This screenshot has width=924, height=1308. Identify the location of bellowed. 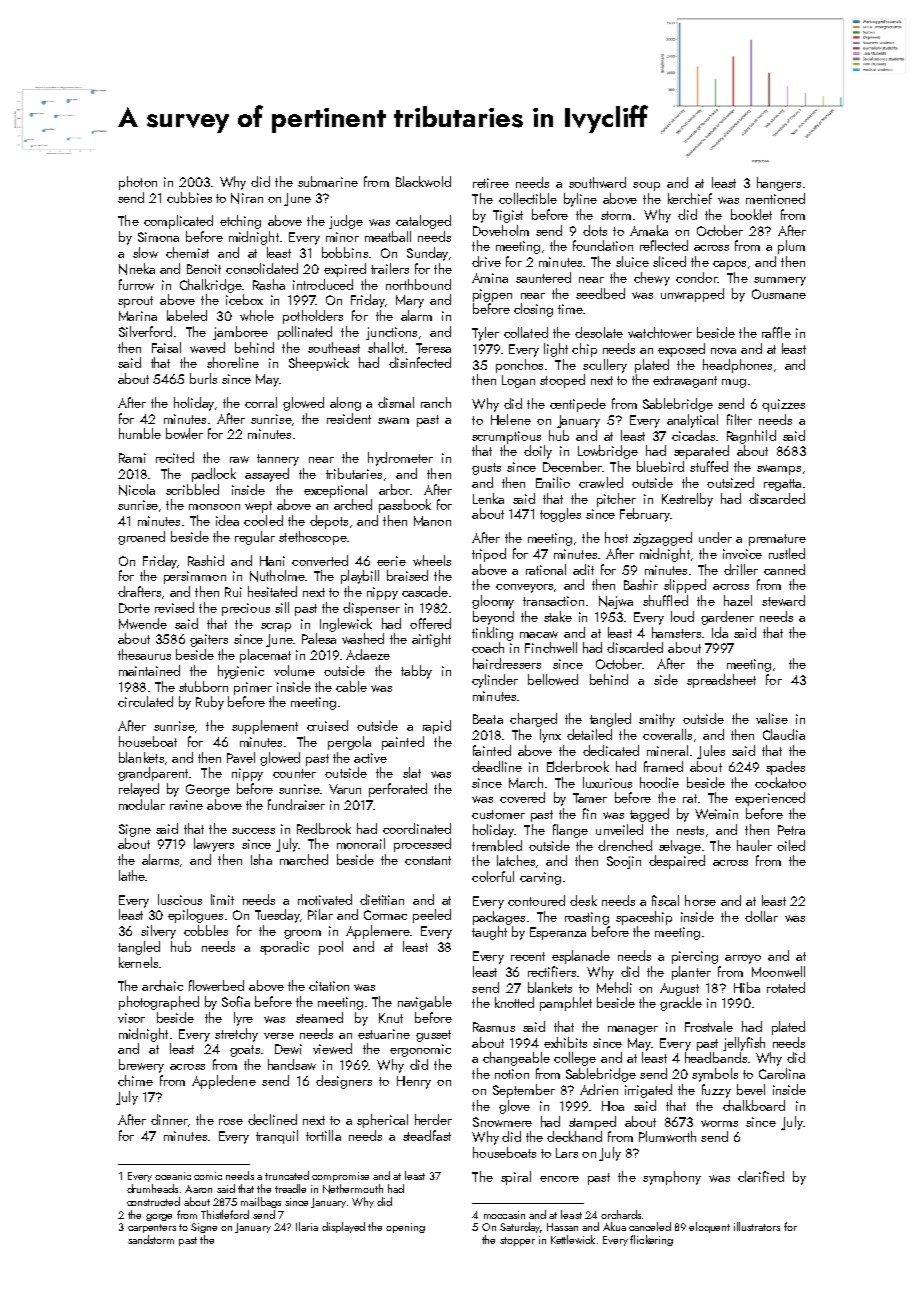
(553, 679).
